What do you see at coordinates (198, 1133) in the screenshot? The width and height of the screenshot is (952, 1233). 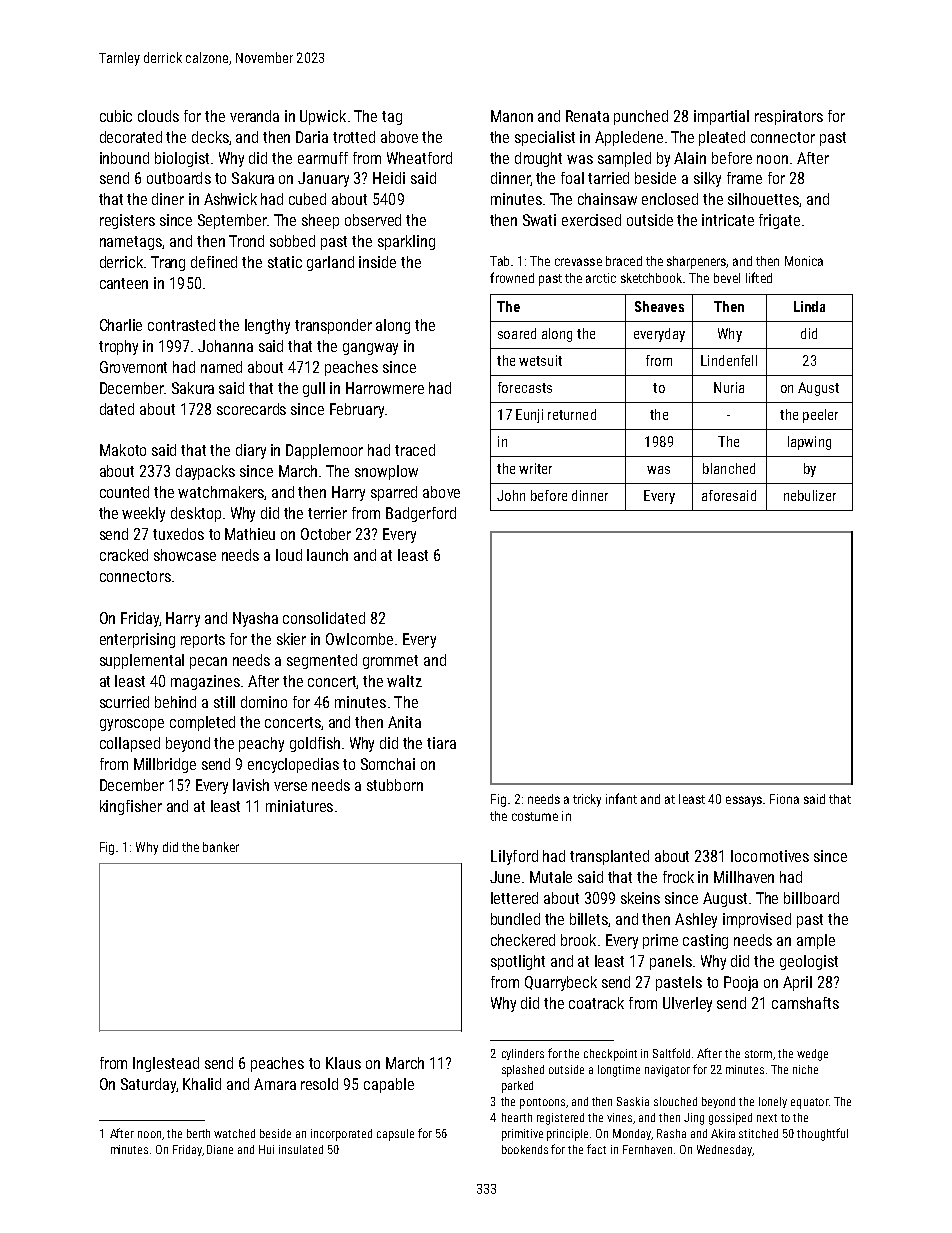 I see `berth` at bounding box center [198, 1133].
